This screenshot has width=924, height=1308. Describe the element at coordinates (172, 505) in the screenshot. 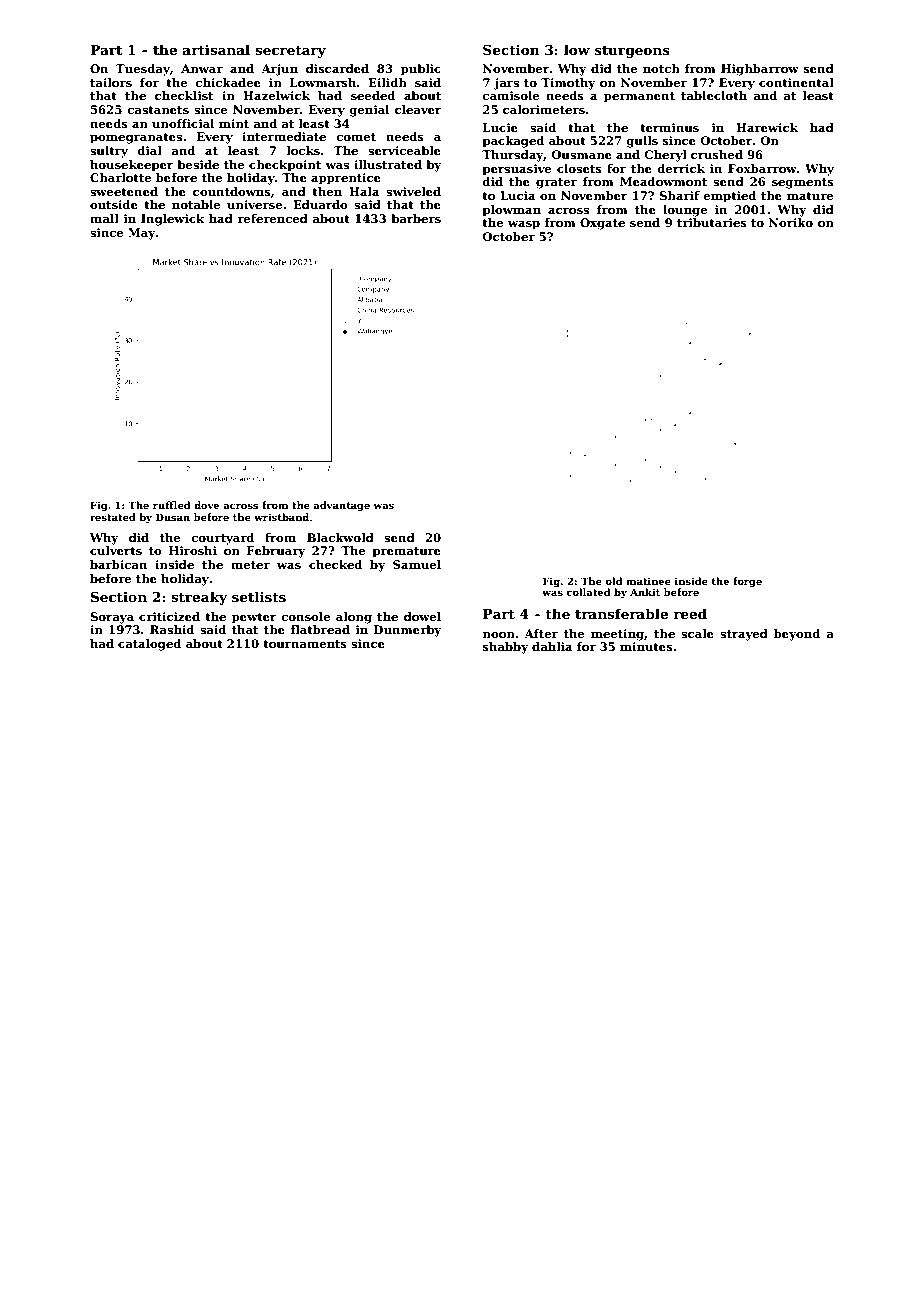

I see `ruffled` at that location.
